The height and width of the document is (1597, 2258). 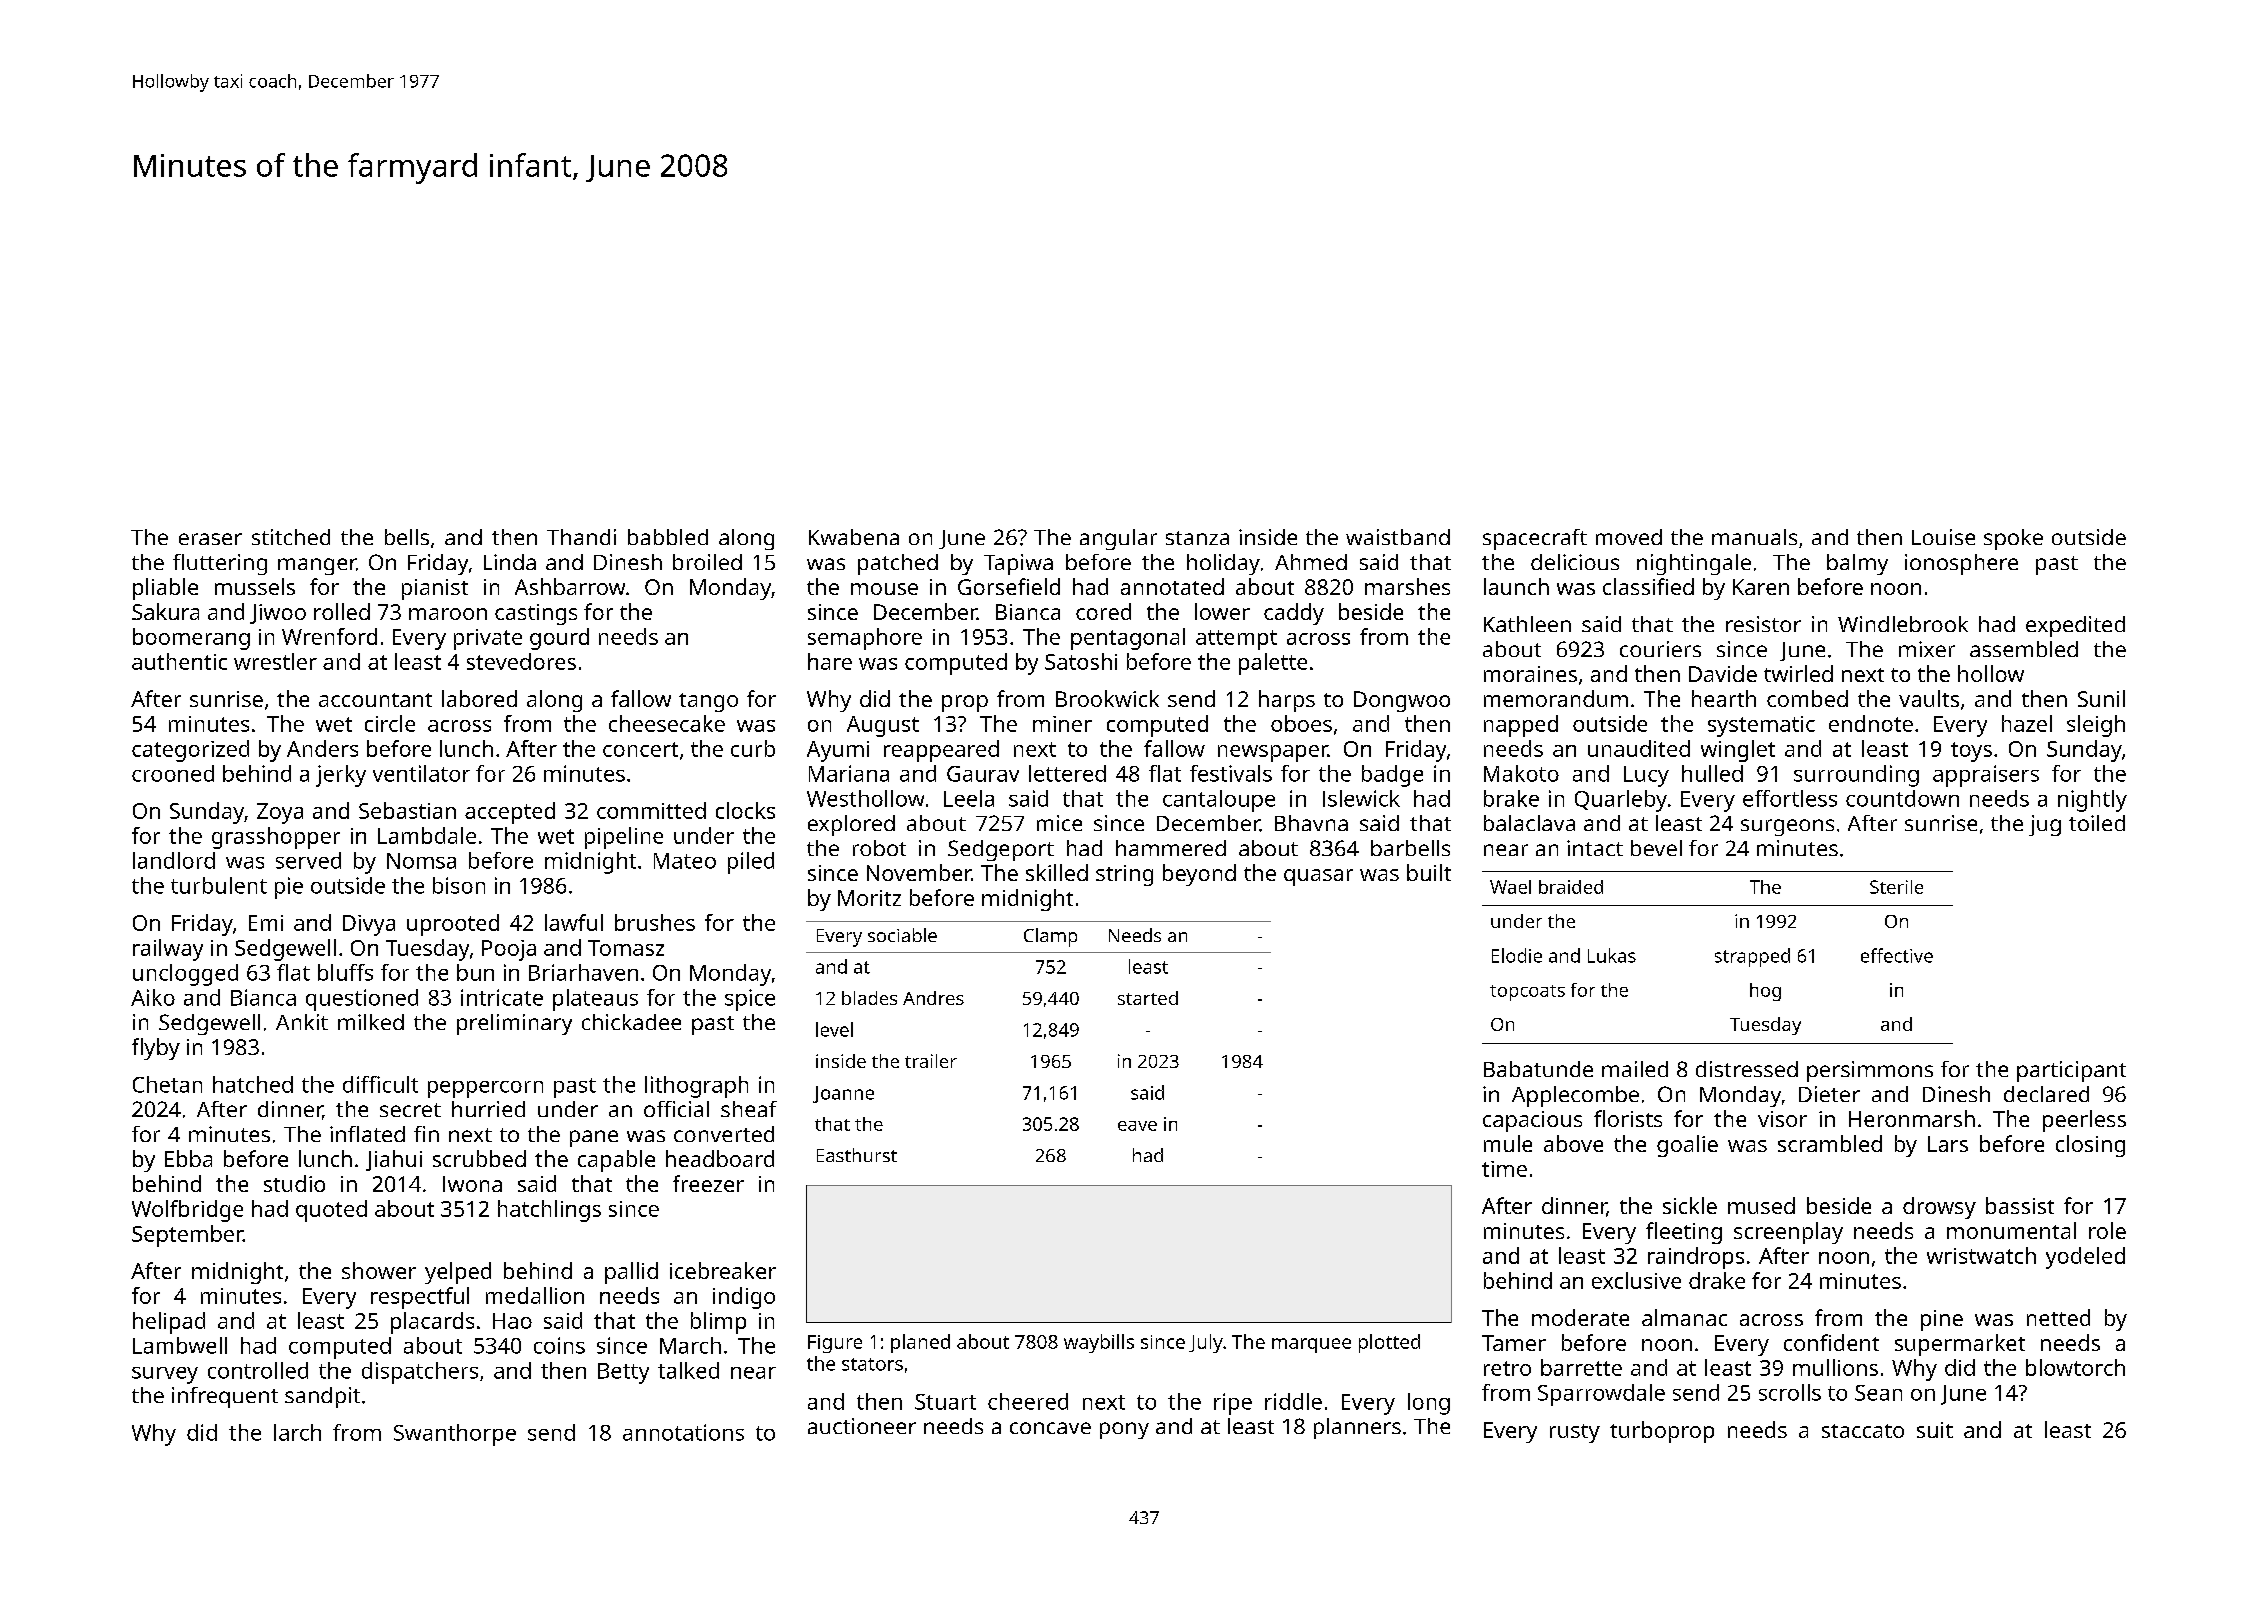 What do you see at coordinates (459, 885) in the document?
I see `bison` at bounding box center [459, 885].
